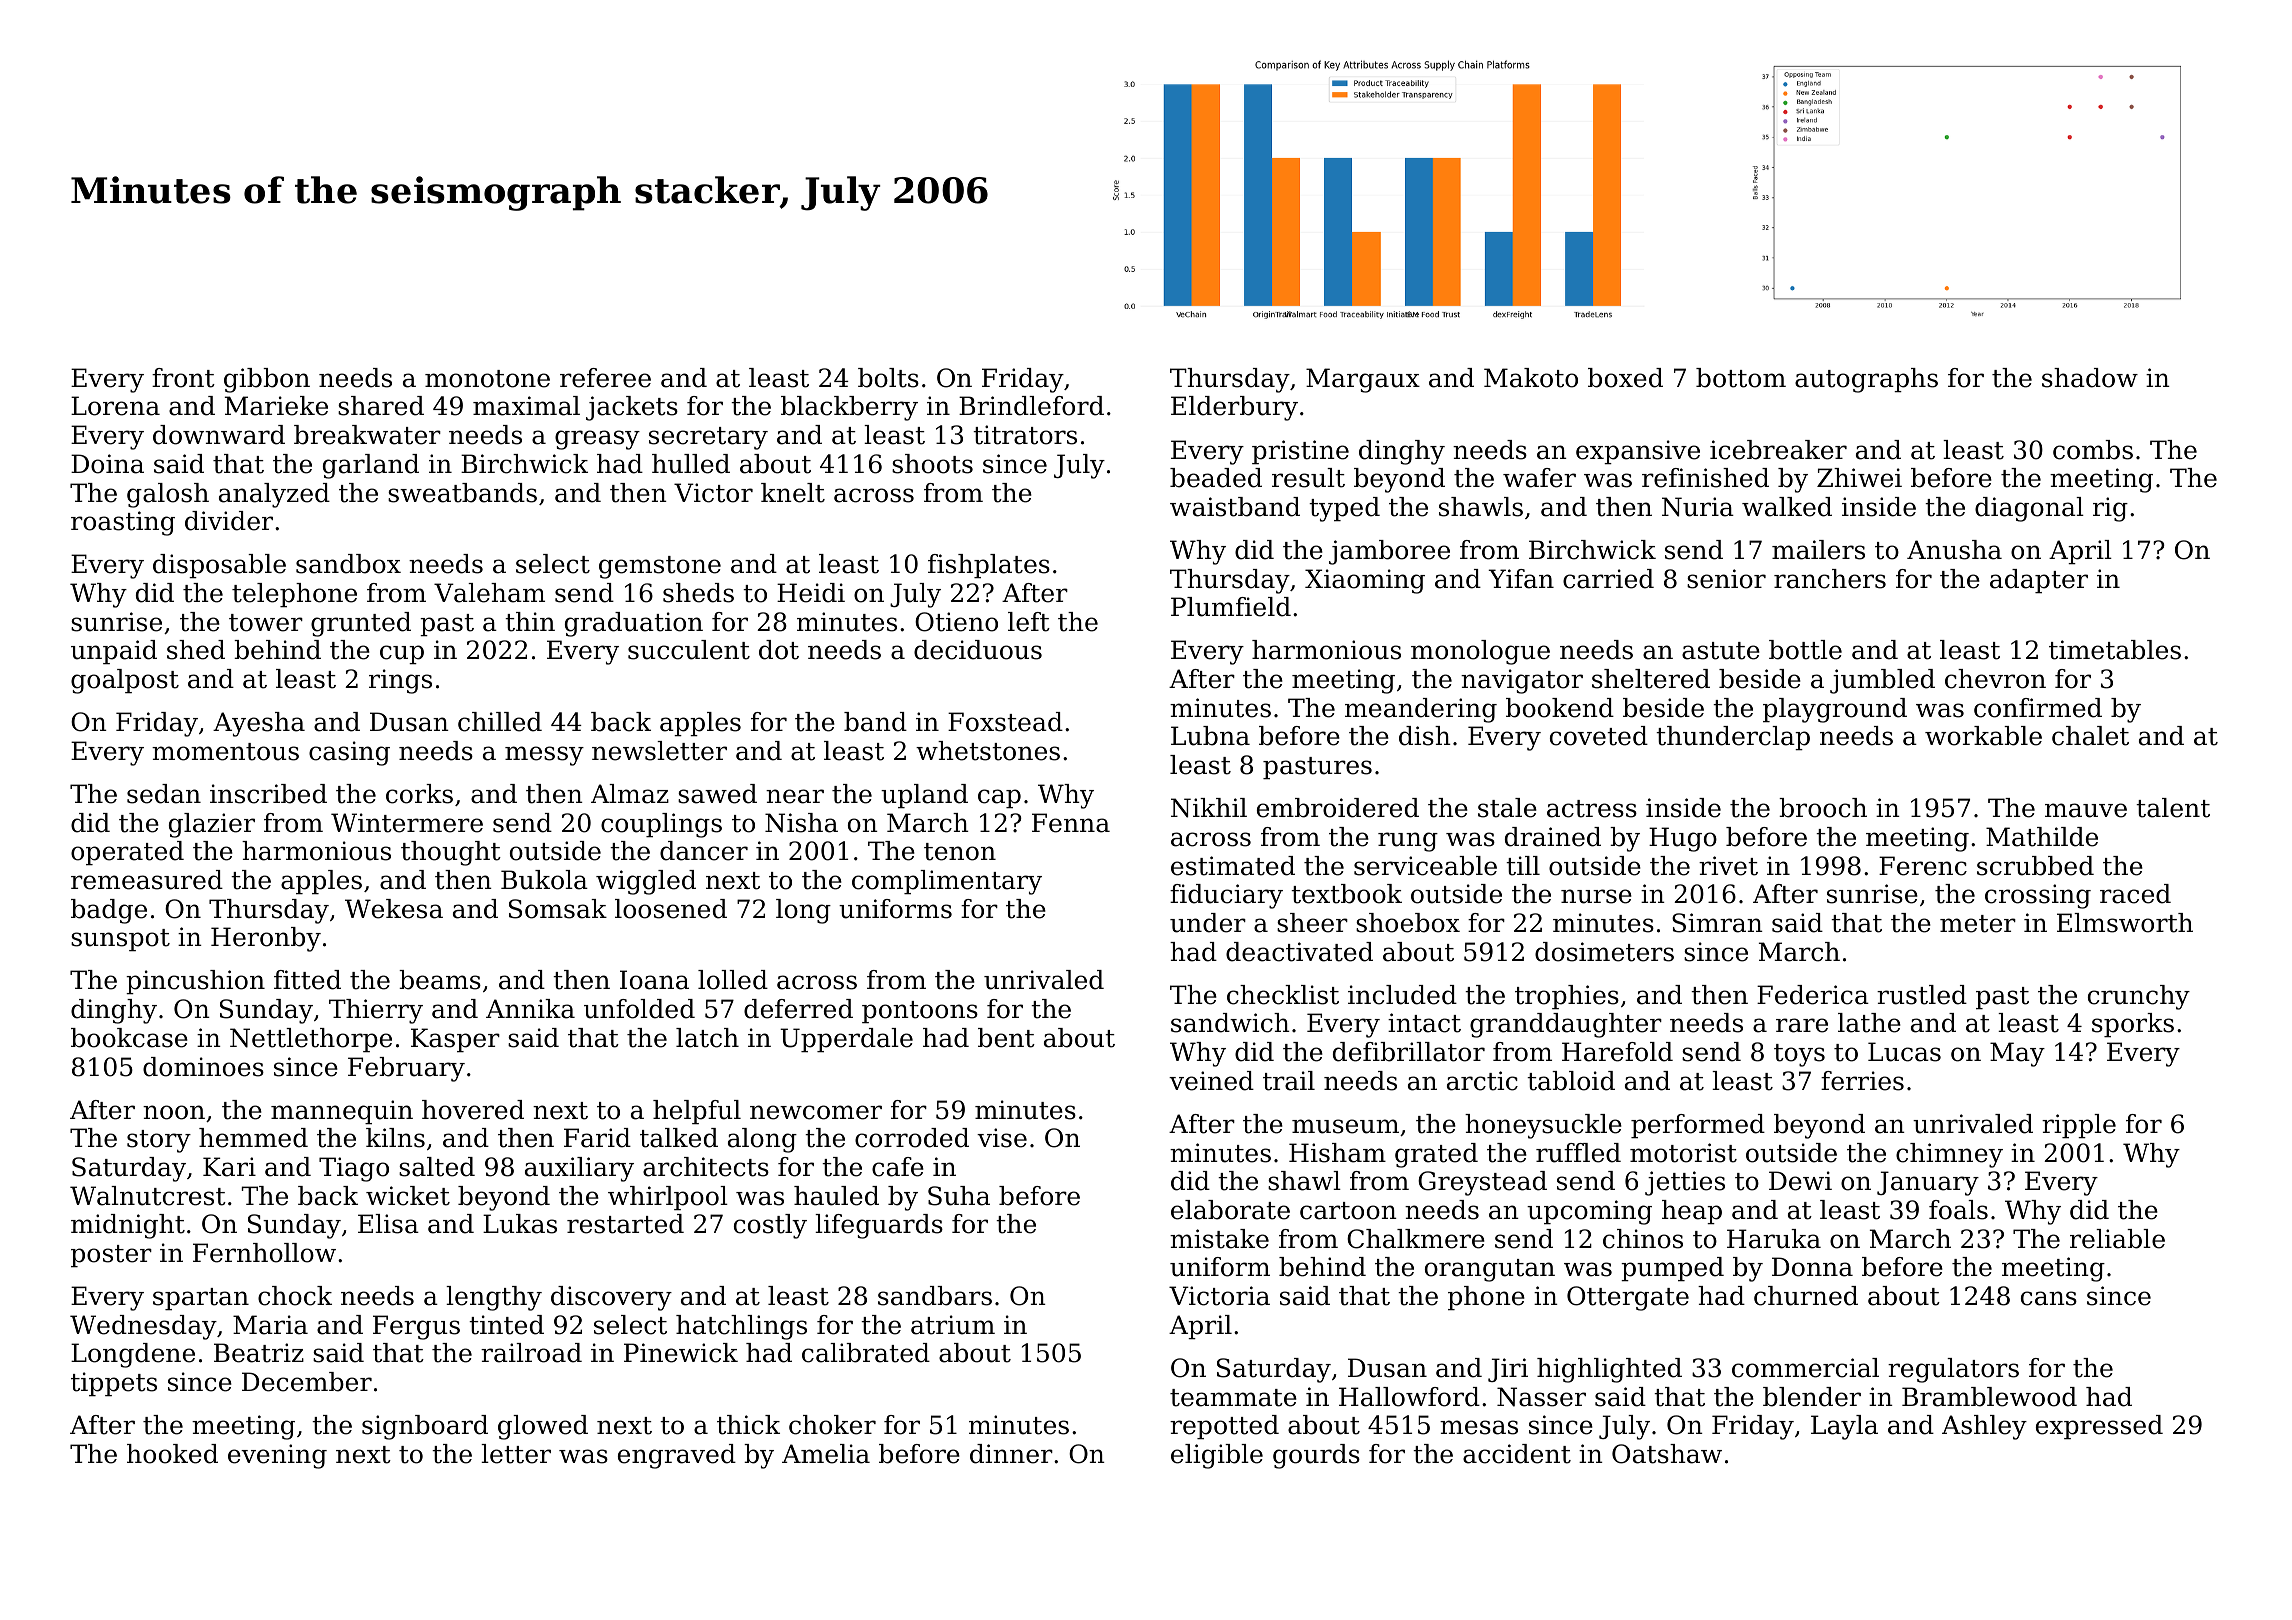 This document has height=1620, width=2292. I want to click on estimated, so click(1233, 866).
